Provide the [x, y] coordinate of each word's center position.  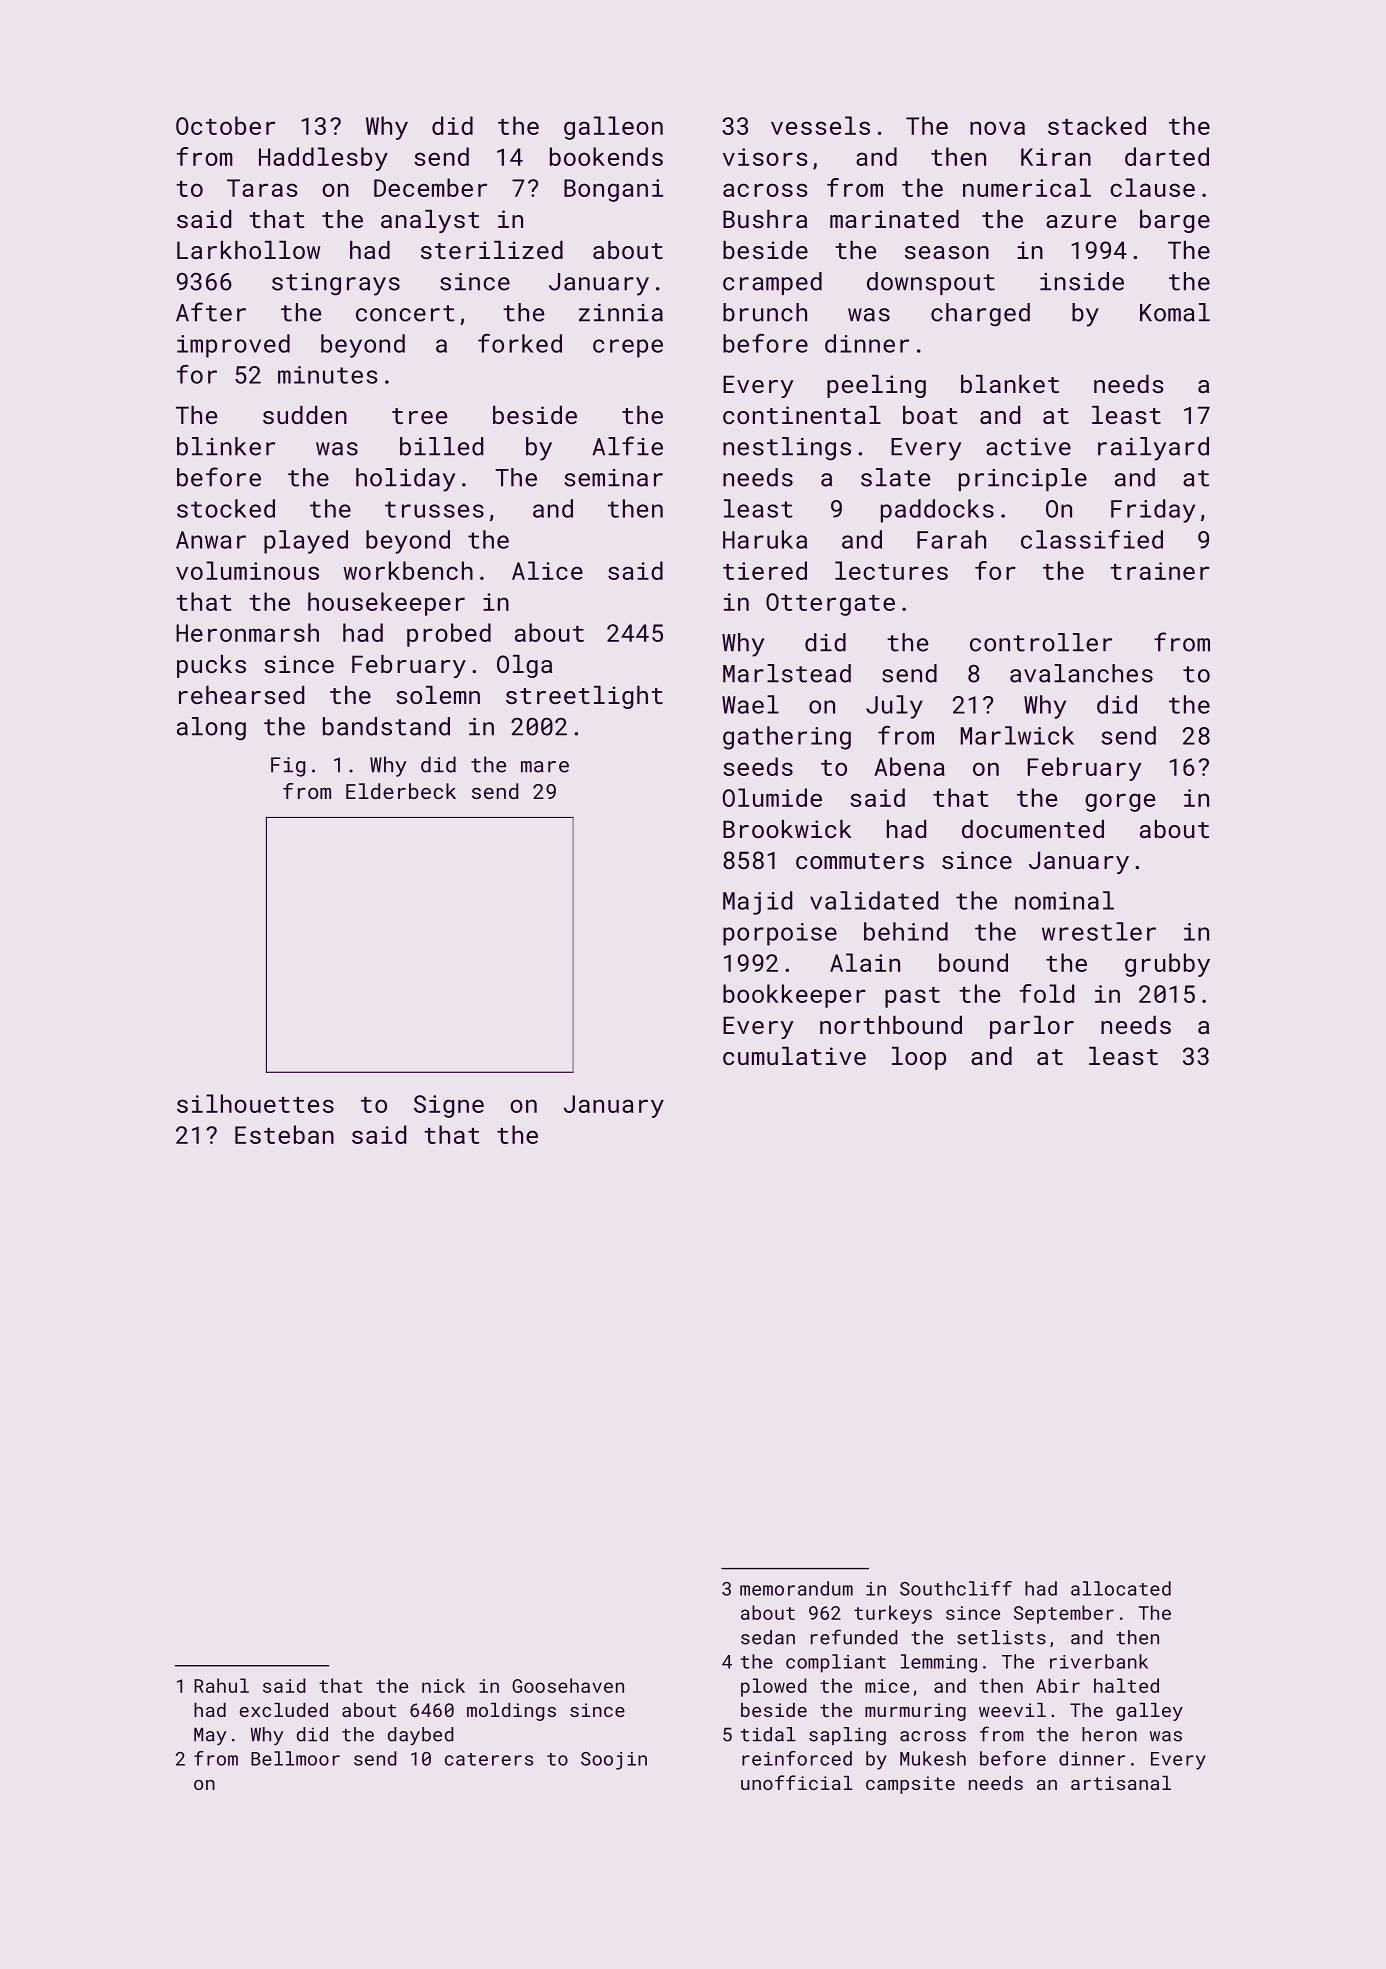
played [306, 542]
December [430, 187]
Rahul [221, 1685]
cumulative [794, 1056]
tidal [768, 1734]
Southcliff [956, 1588]
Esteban [284, 1134]
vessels [820, 125]
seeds [758, 766]
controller [1041, 642]
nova [997, 128]
